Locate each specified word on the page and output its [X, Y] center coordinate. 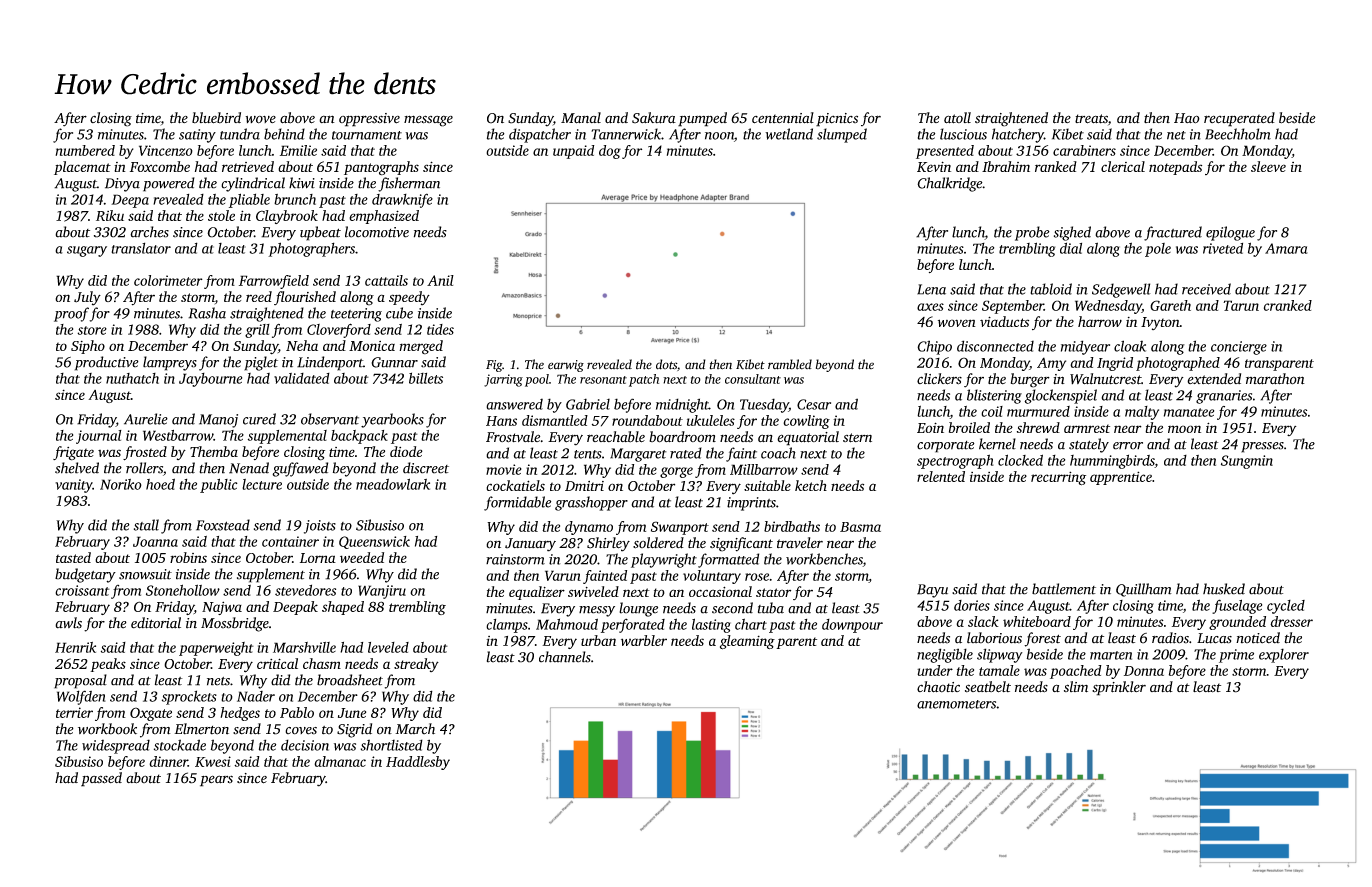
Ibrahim [1006, 166]
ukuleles [711, 420]
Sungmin [1247, 462]
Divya [122, 185]
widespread [116, 746]
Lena [931, 289]
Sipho [88, 347]
